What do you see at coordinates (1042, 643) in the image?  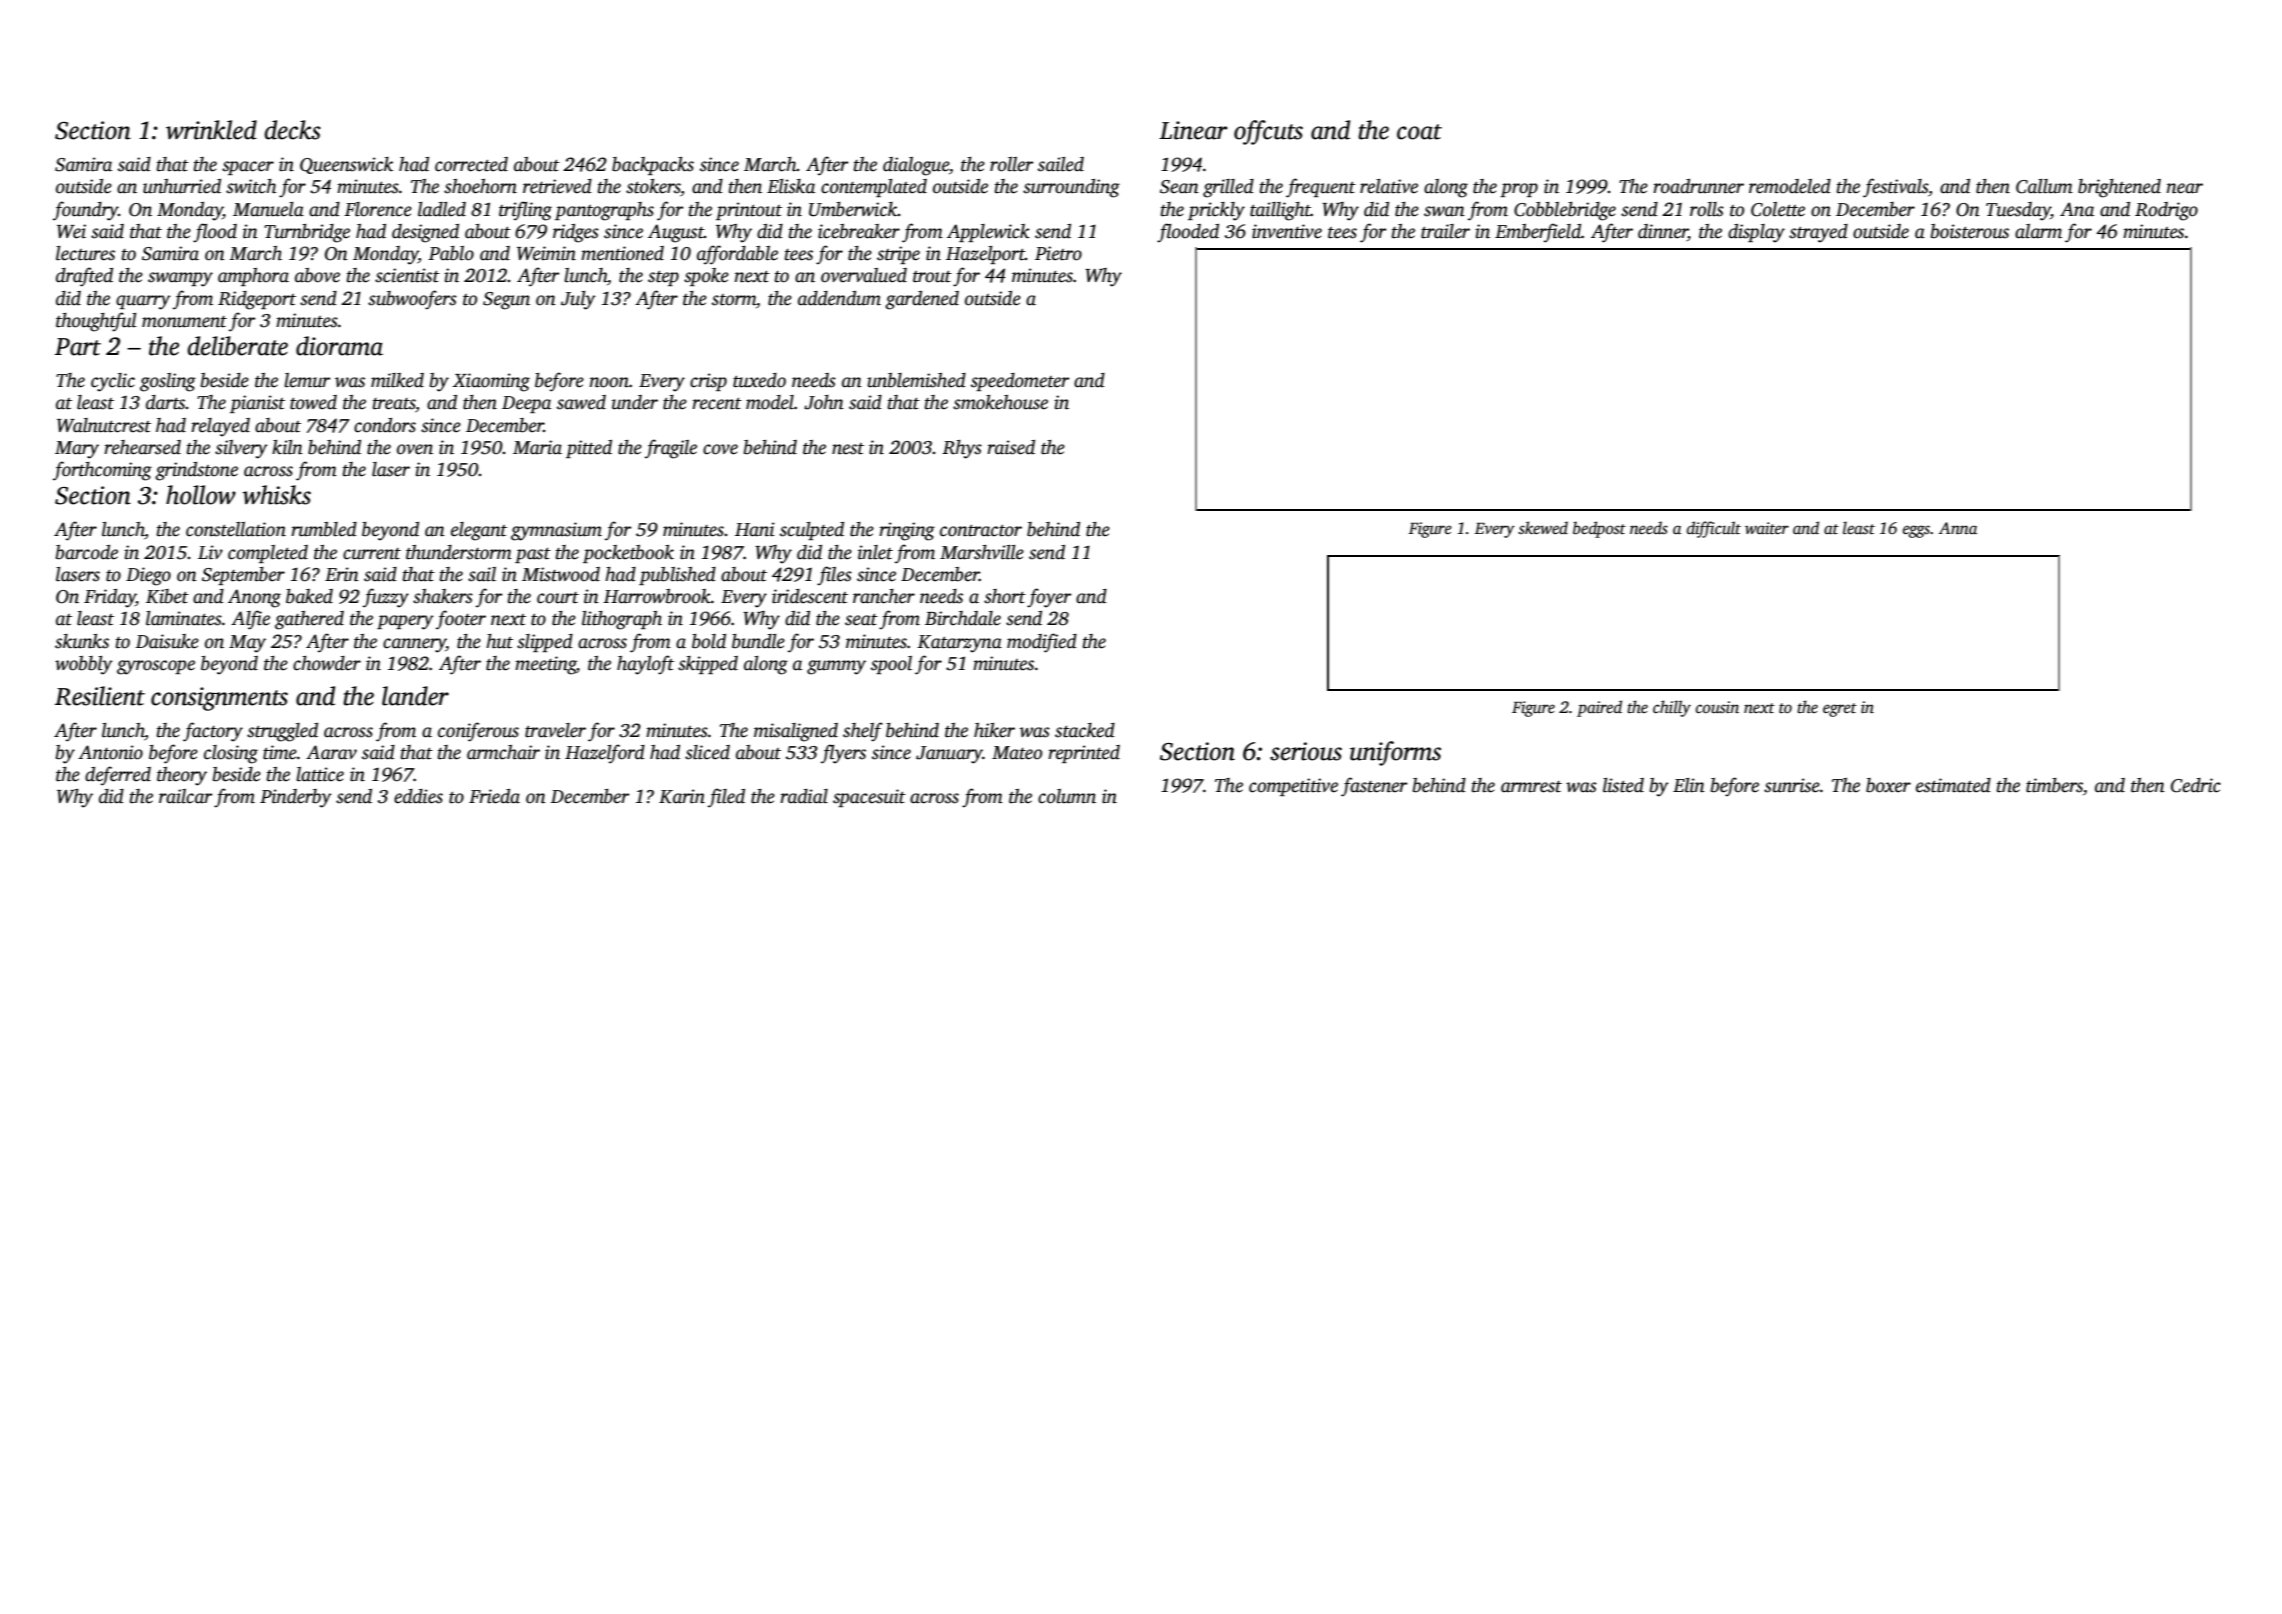 I see `modified` at bounding box center [1042, 643].
